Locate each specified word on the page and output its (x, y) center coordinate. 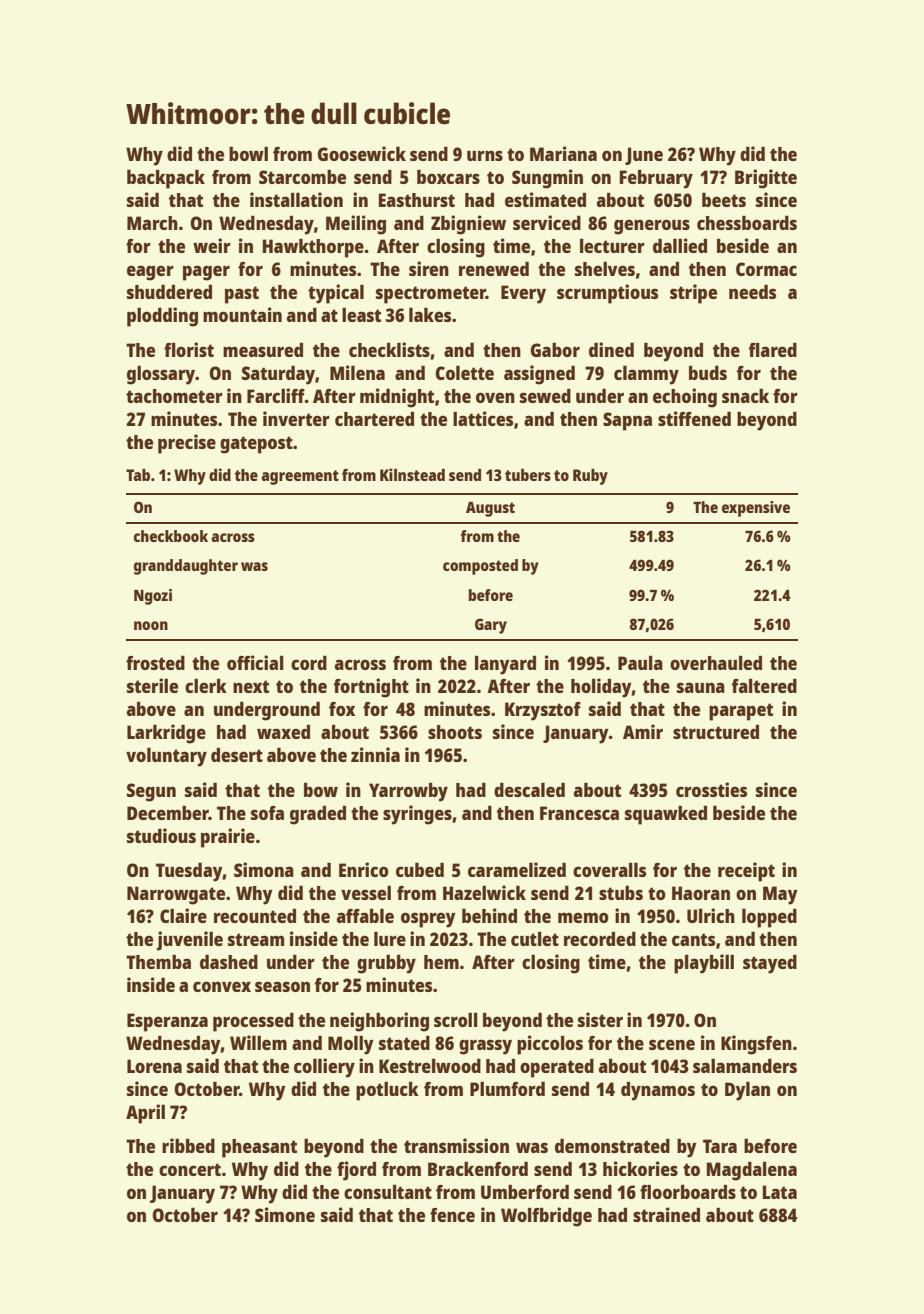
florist (189, 349)
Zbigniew (468, 225)
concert (190, 1169)
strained (666, 1214)
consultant (388, 1192)
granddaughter (186, 567)
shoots (455, 732)
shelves (605, 269)
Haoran (701, 893)
